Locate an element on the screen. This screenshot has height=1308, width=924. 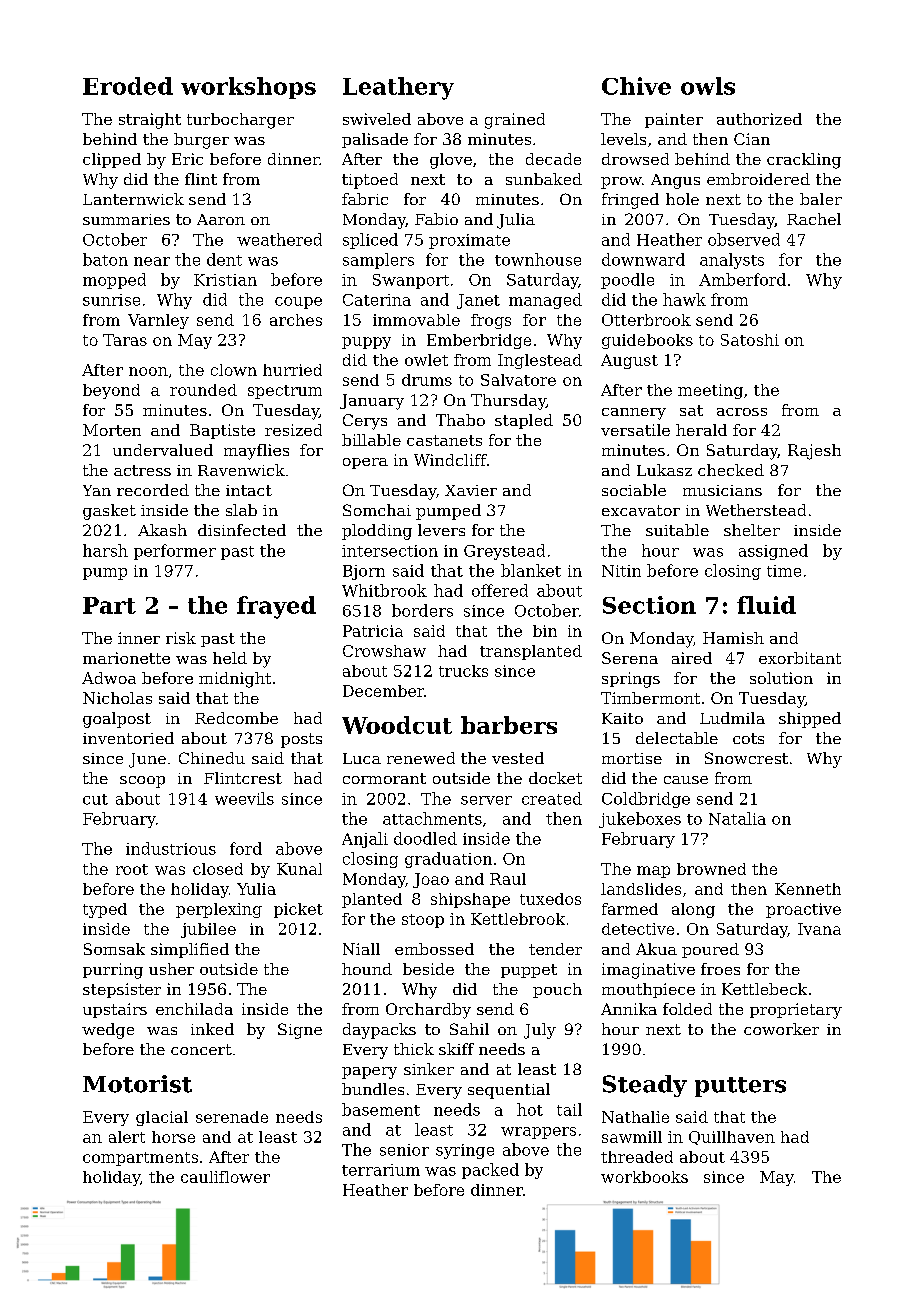
Quillhaven is located at coordinates (732, 1138).
